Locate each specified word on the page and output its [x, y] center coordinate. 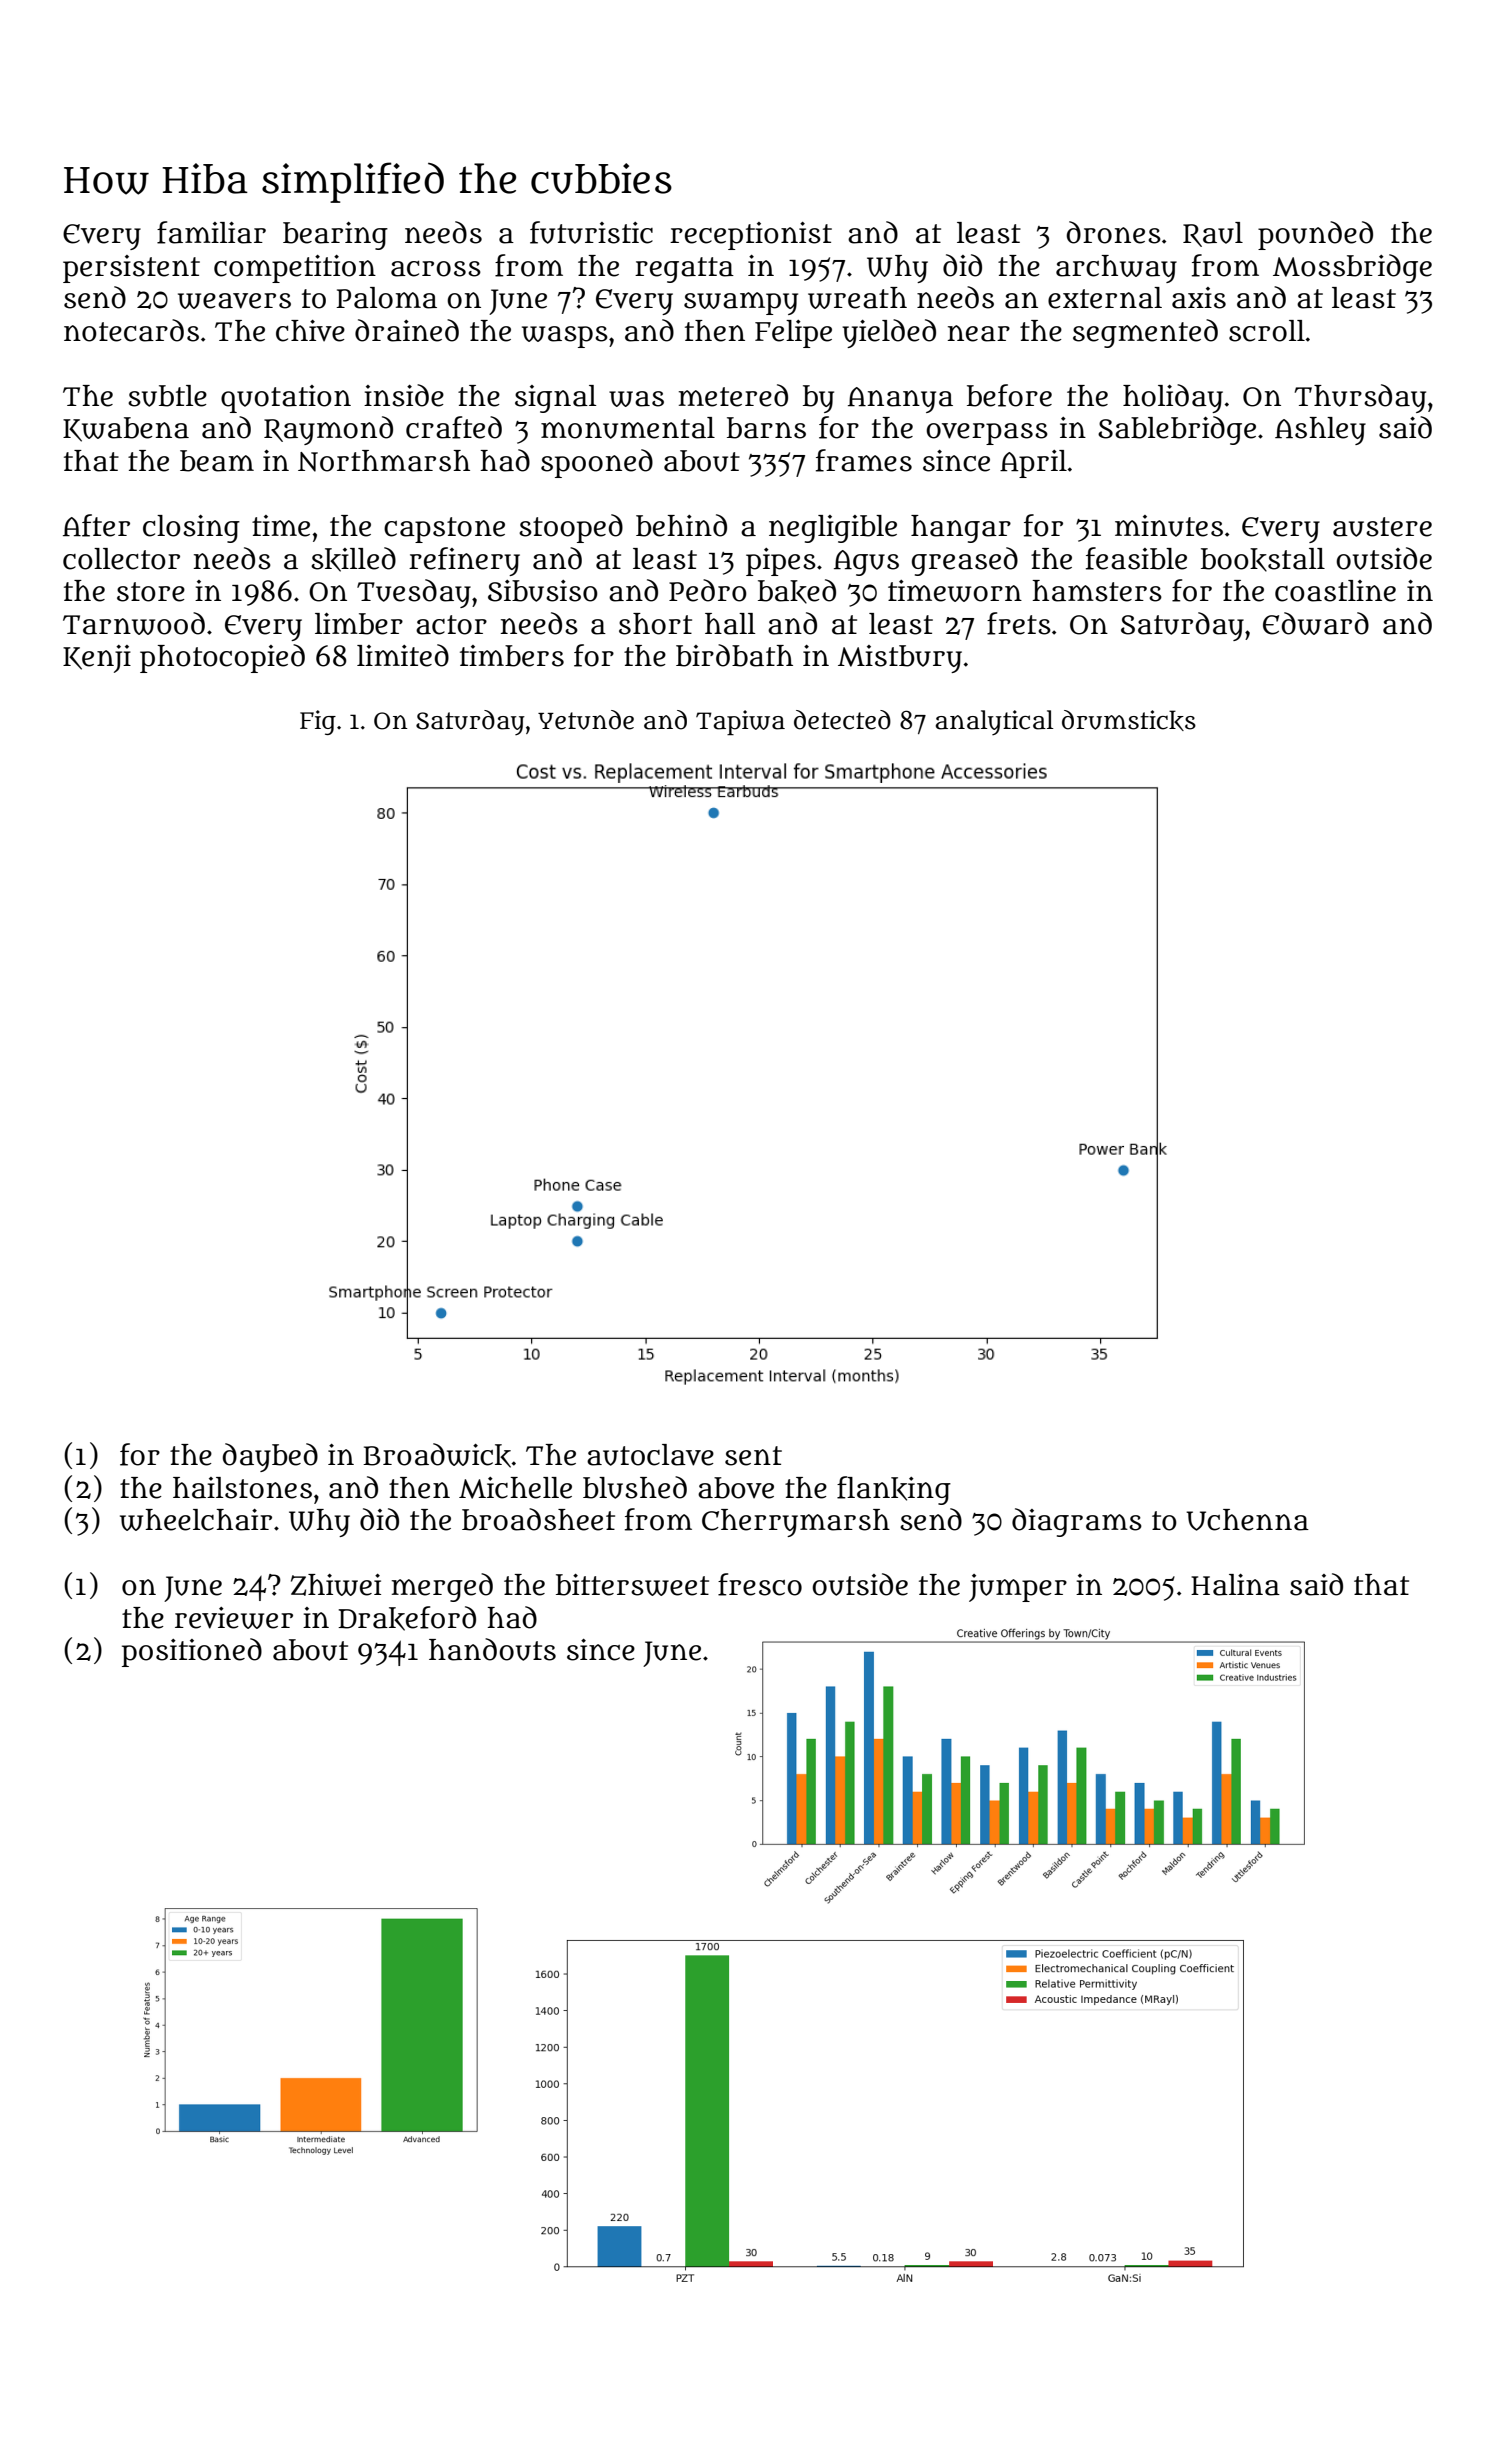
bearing [335, 236]
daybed [270, 1457]
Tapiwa [740, 722]
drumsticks [1129, 720]
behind [681, 525]
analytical [994, 722]
